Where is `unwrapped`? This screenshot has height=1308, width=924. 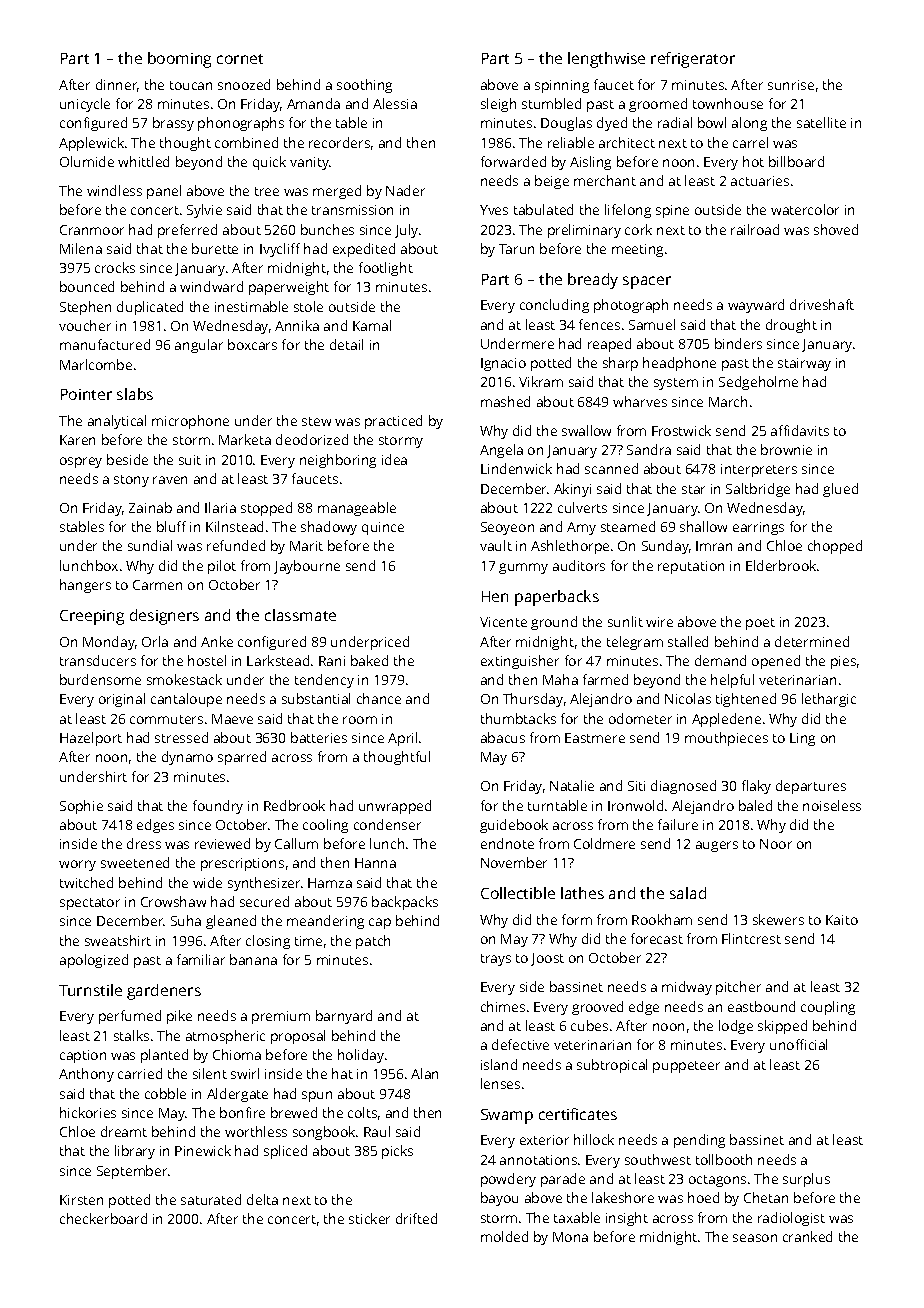
unwrapped is located at coordinates (395, 807).
